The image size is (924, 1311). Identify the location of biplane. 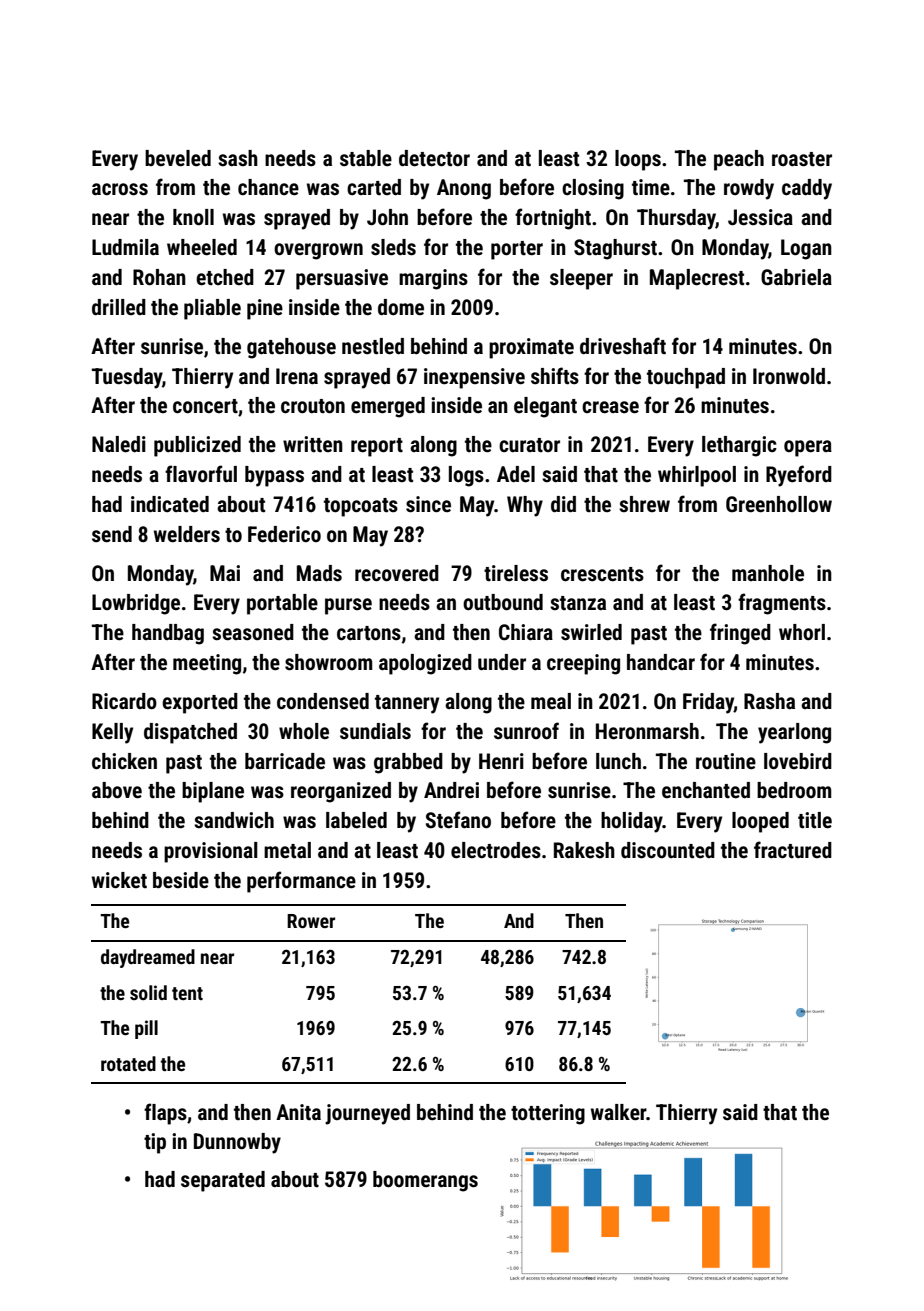
(213, 792).
